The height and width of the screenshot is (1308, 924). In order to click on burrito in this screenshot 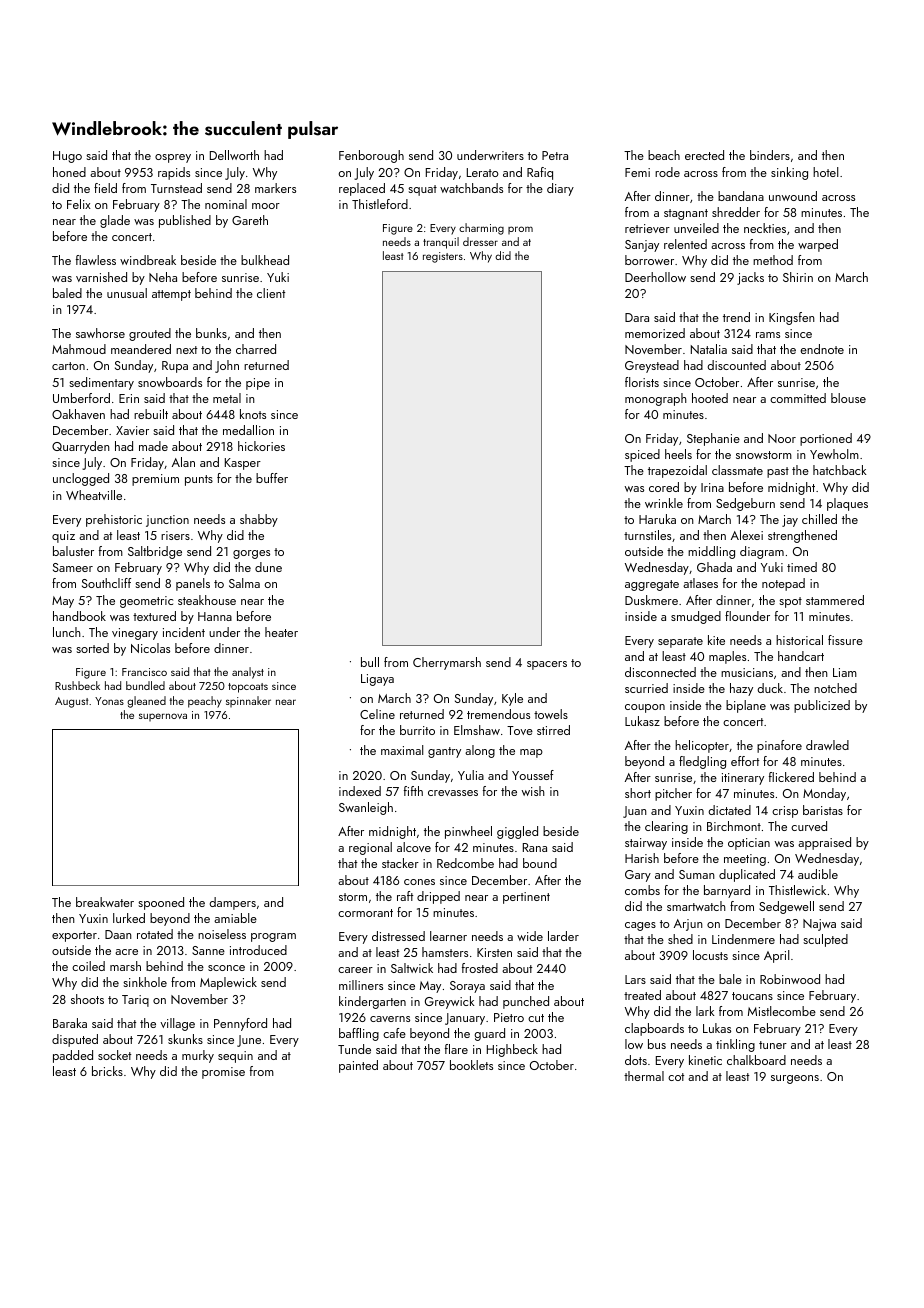, I will do `click(417, 730)`.
